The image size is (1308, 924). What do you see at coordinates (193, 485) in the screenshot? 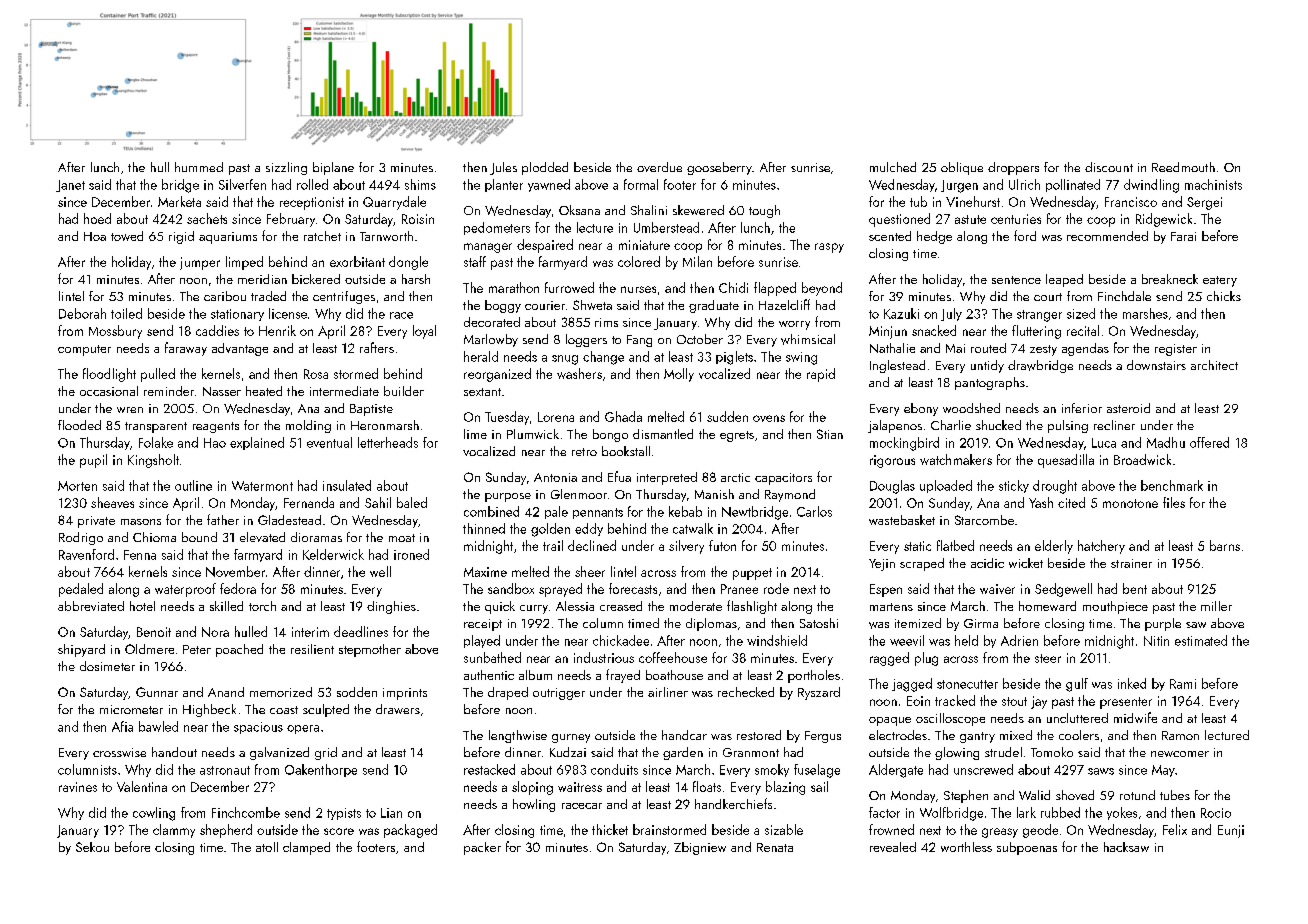
I see `outline` at bounding box center [193, 485].
